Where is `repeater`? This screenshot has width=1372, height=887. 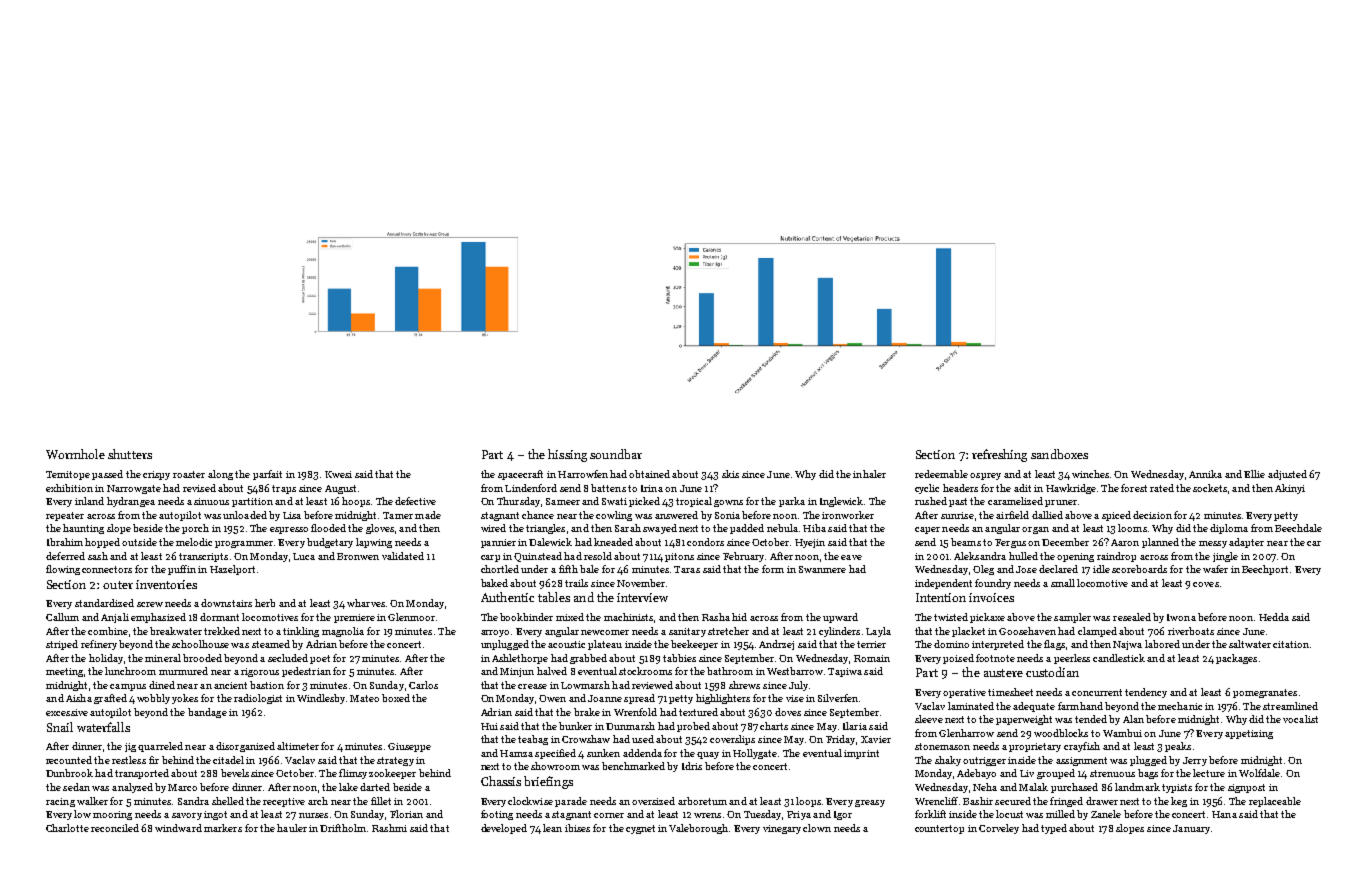
repeater is located at coordinates (65, 516).
